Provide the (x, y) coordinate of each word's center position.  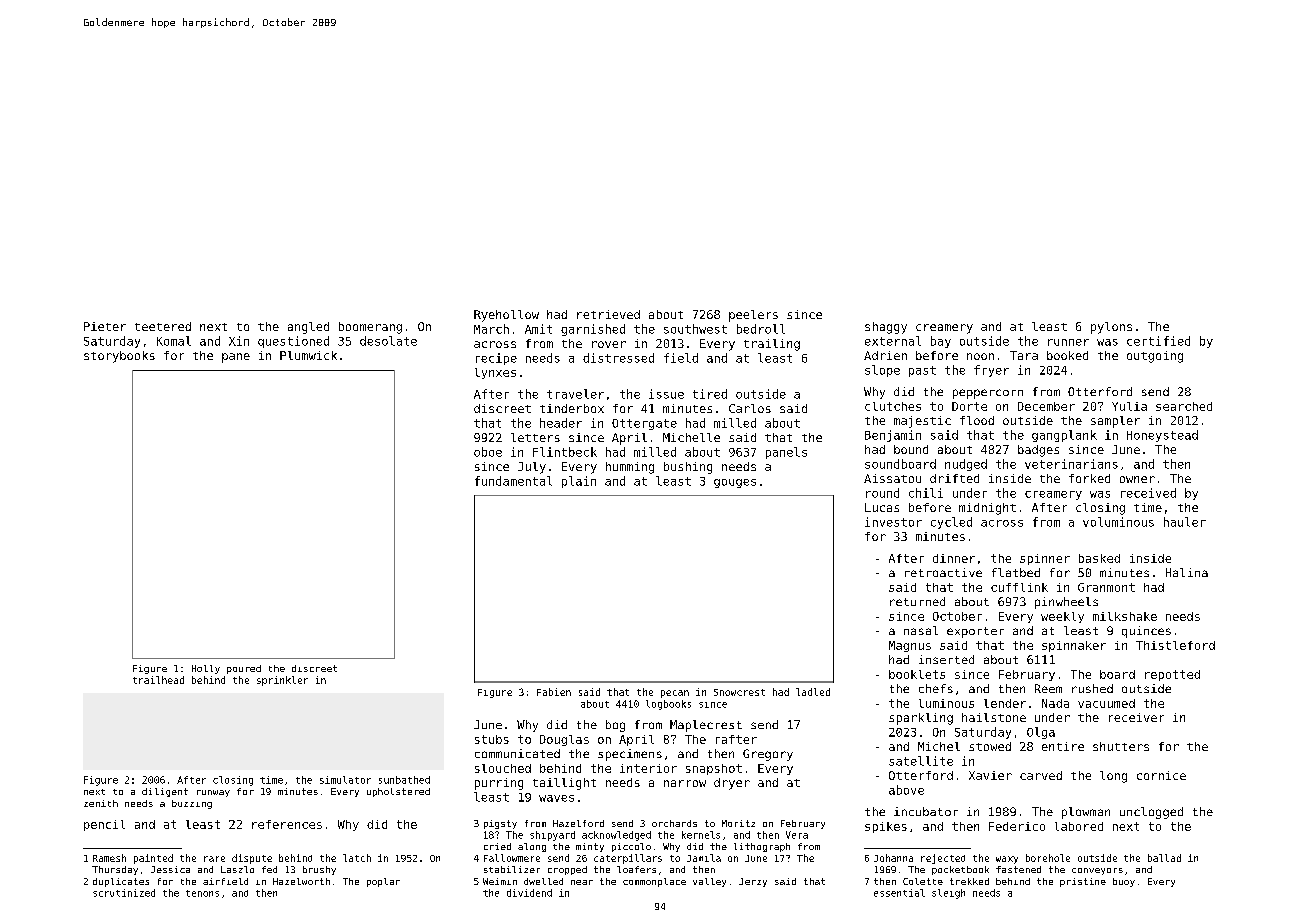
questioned (293, 342)
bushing (688, 468)
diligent (165, 792)
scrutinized (124, 893)
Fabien (554, 692)
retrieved (608, 314)
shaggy (886, 328)
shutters (1121, 746)
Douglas (564, 740)
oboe (488, 452)
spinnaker (1074, 646)
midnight (987, 509)
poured (244, 669)
